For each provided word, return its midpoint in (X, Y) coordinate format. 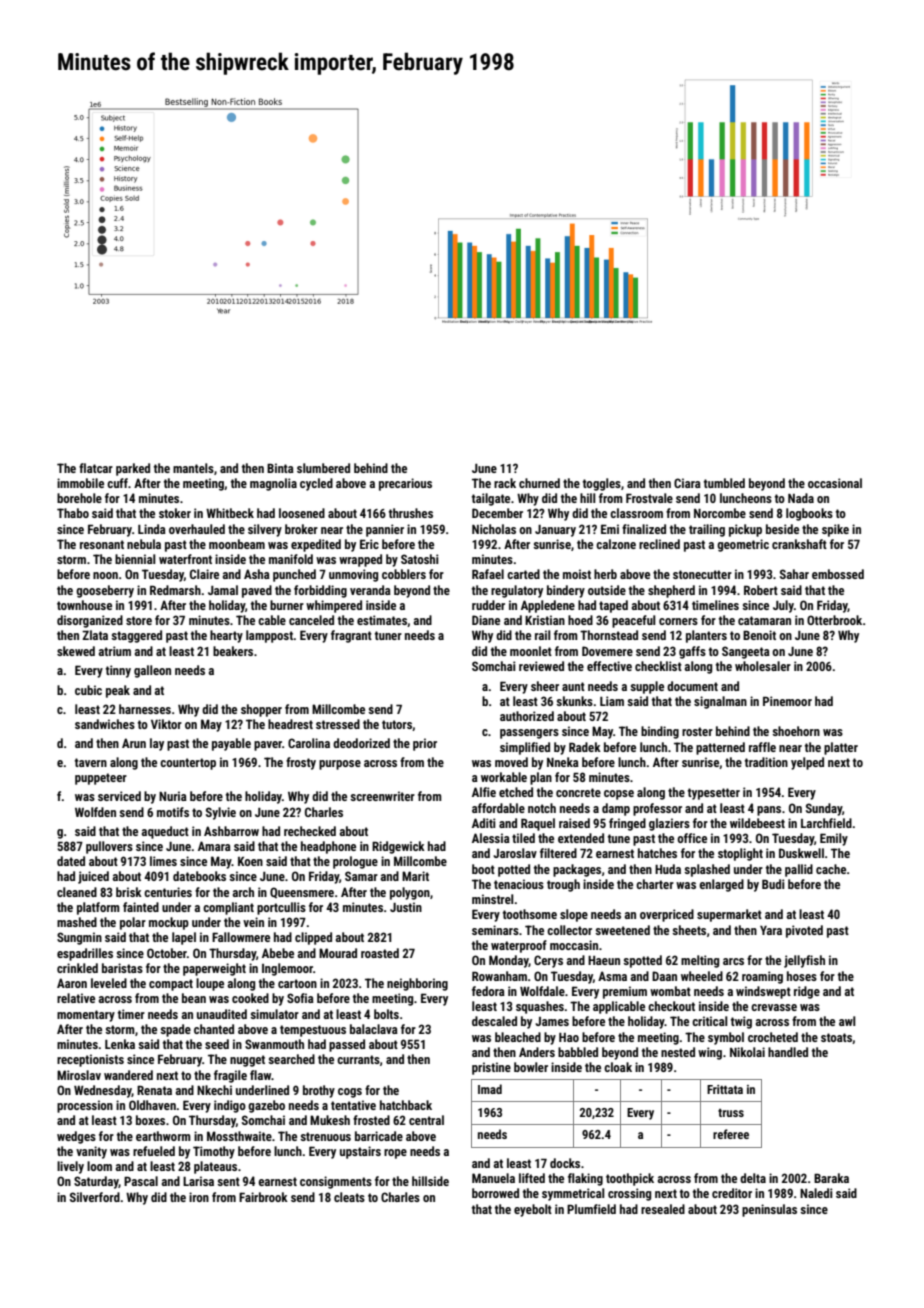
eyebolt (533, 1210)
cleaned (77, 892)
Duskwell (801, 853)
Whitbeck (230, 513)
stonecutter (702, 574)
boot (483, 869)
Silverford (95, 1197)
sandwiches (105, 724)
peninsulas (769, 1210)
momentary (86, 1016)
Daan (664, 976)
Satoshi (420, 559)
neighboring (417, 984)
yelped (807, 763)
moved (511, 762)
